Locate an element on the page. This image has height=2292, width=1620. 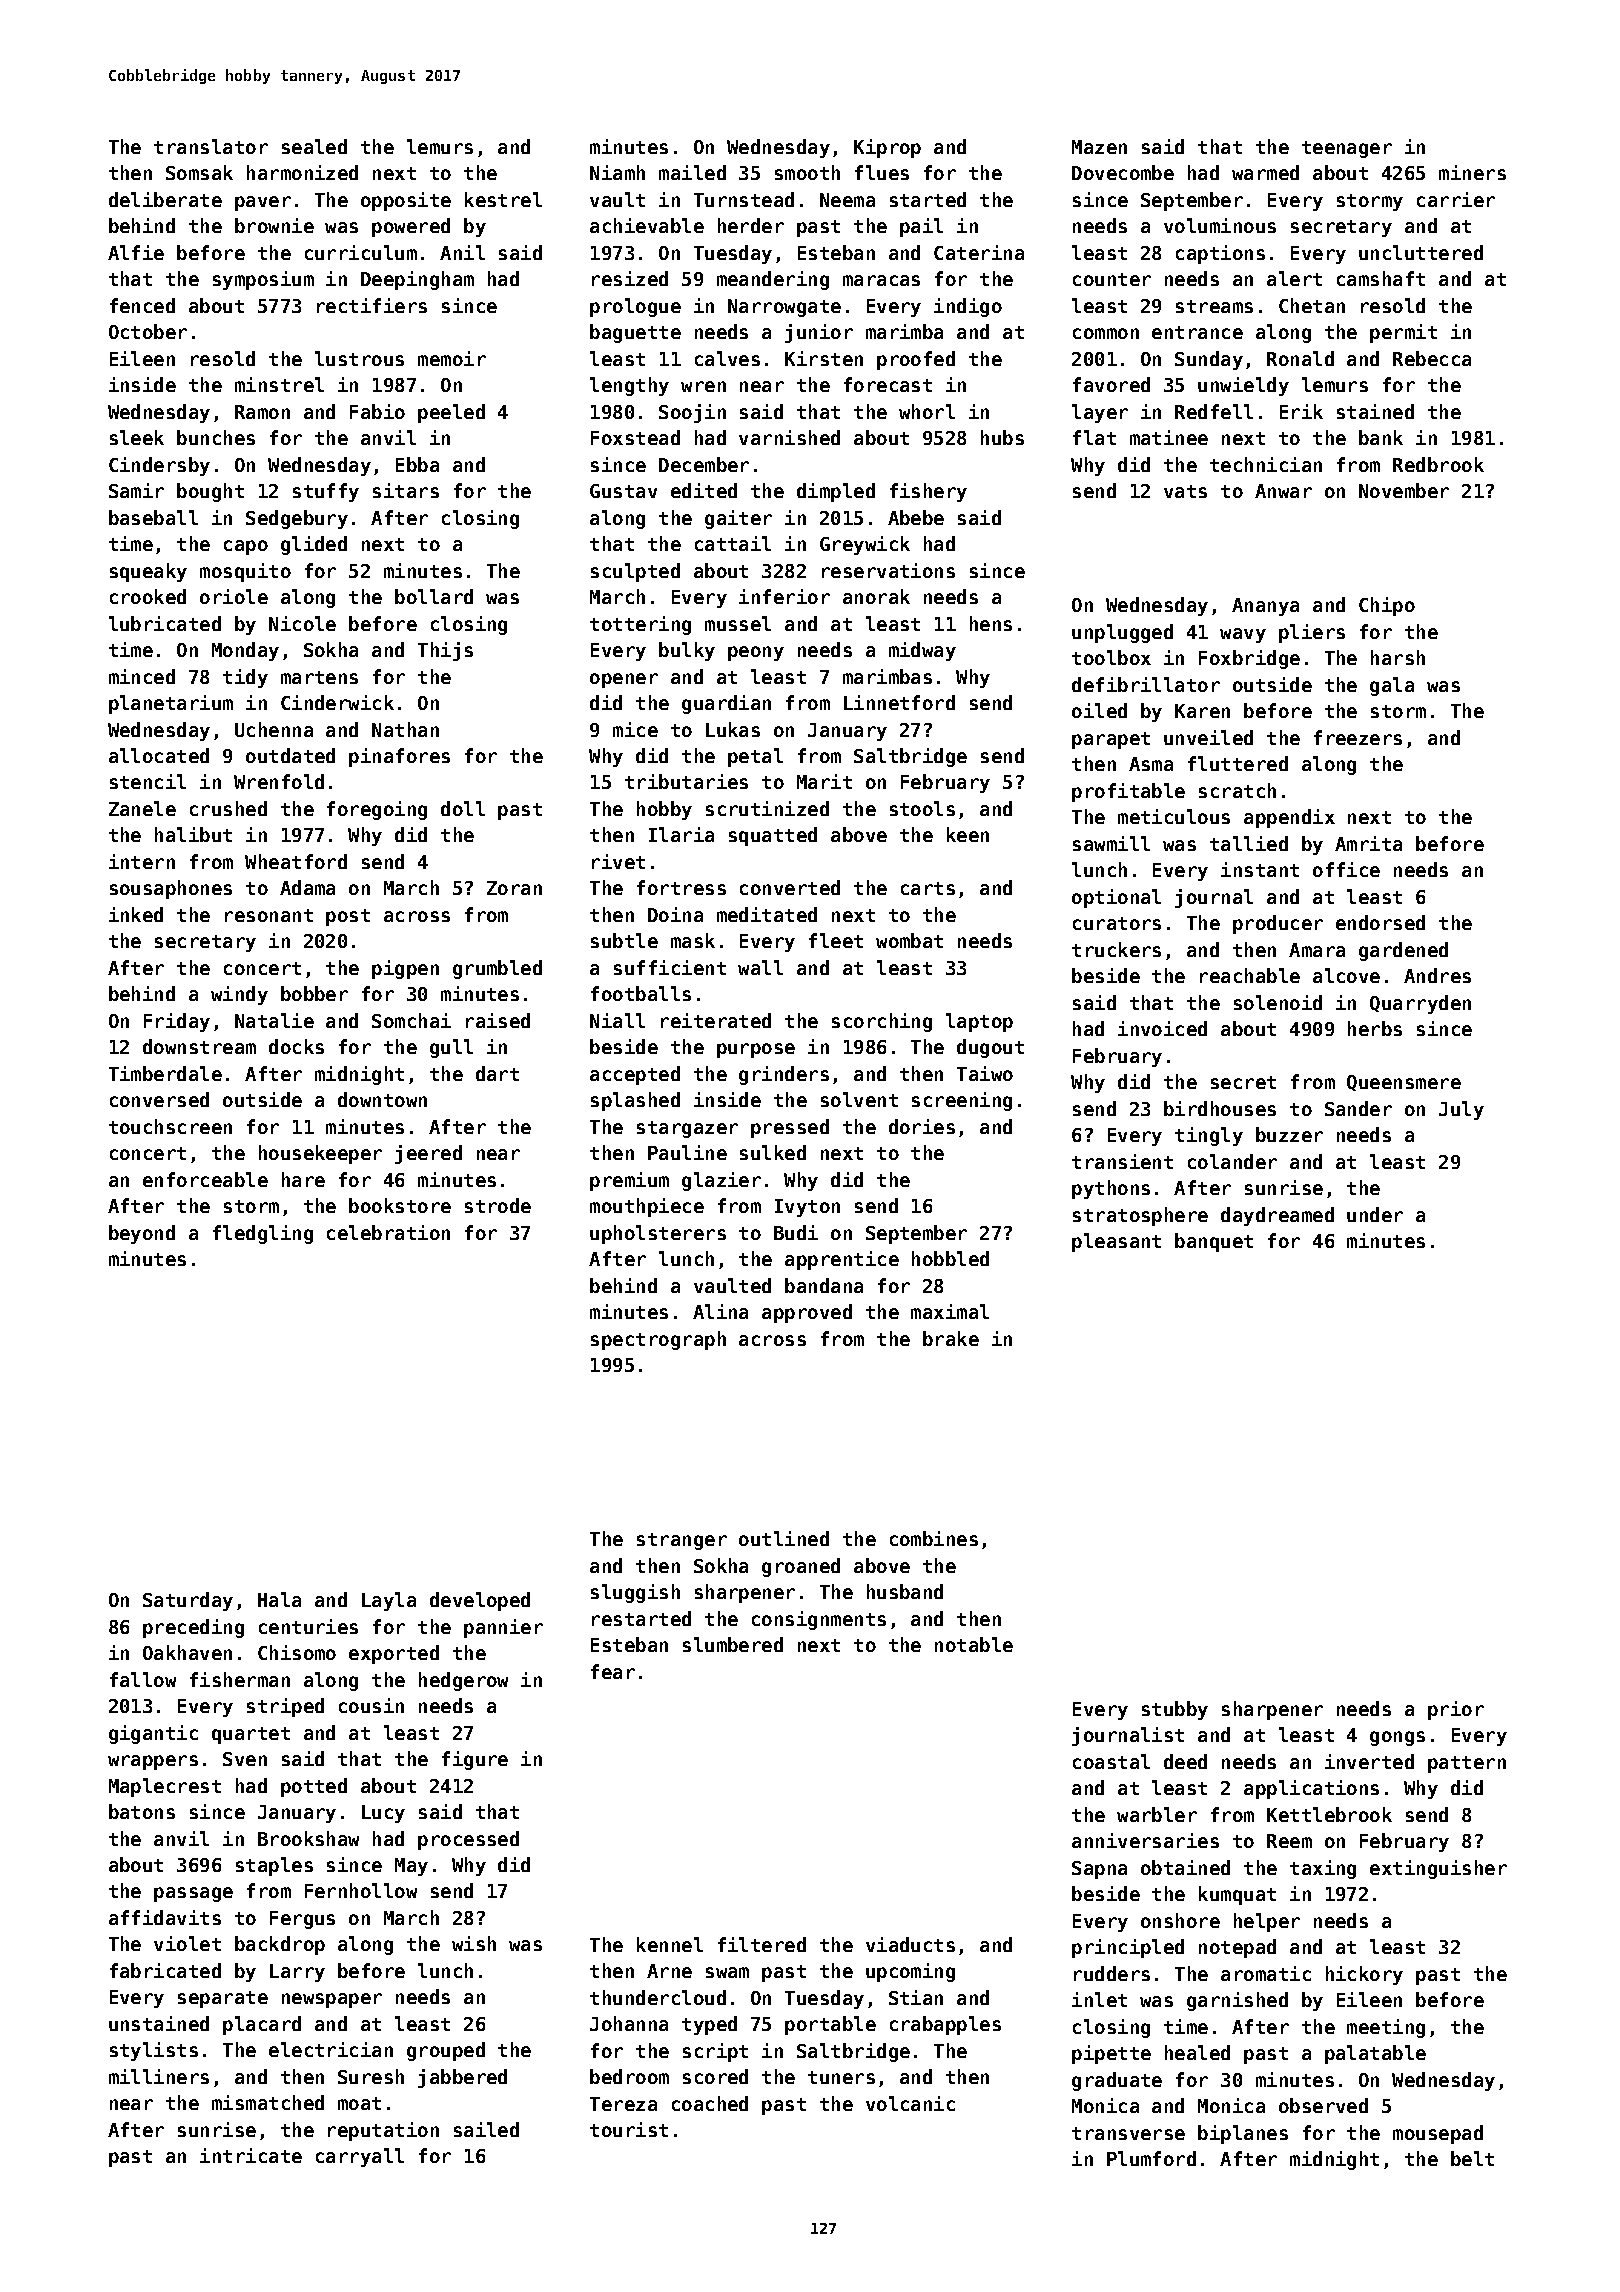
forecast is located at coordinates (888, 384).
